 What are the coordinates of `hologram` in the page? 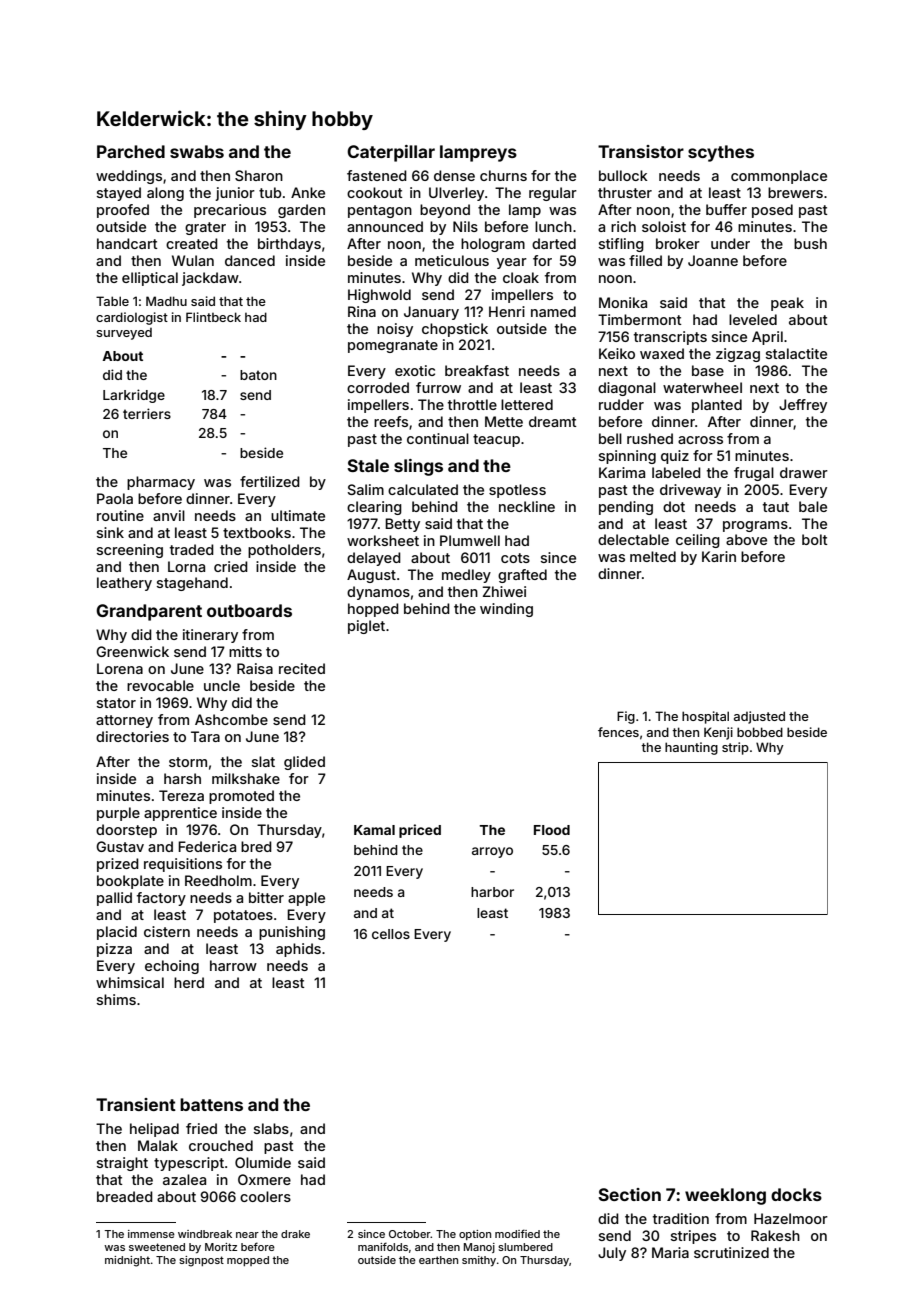 It's located at (493, 245).
